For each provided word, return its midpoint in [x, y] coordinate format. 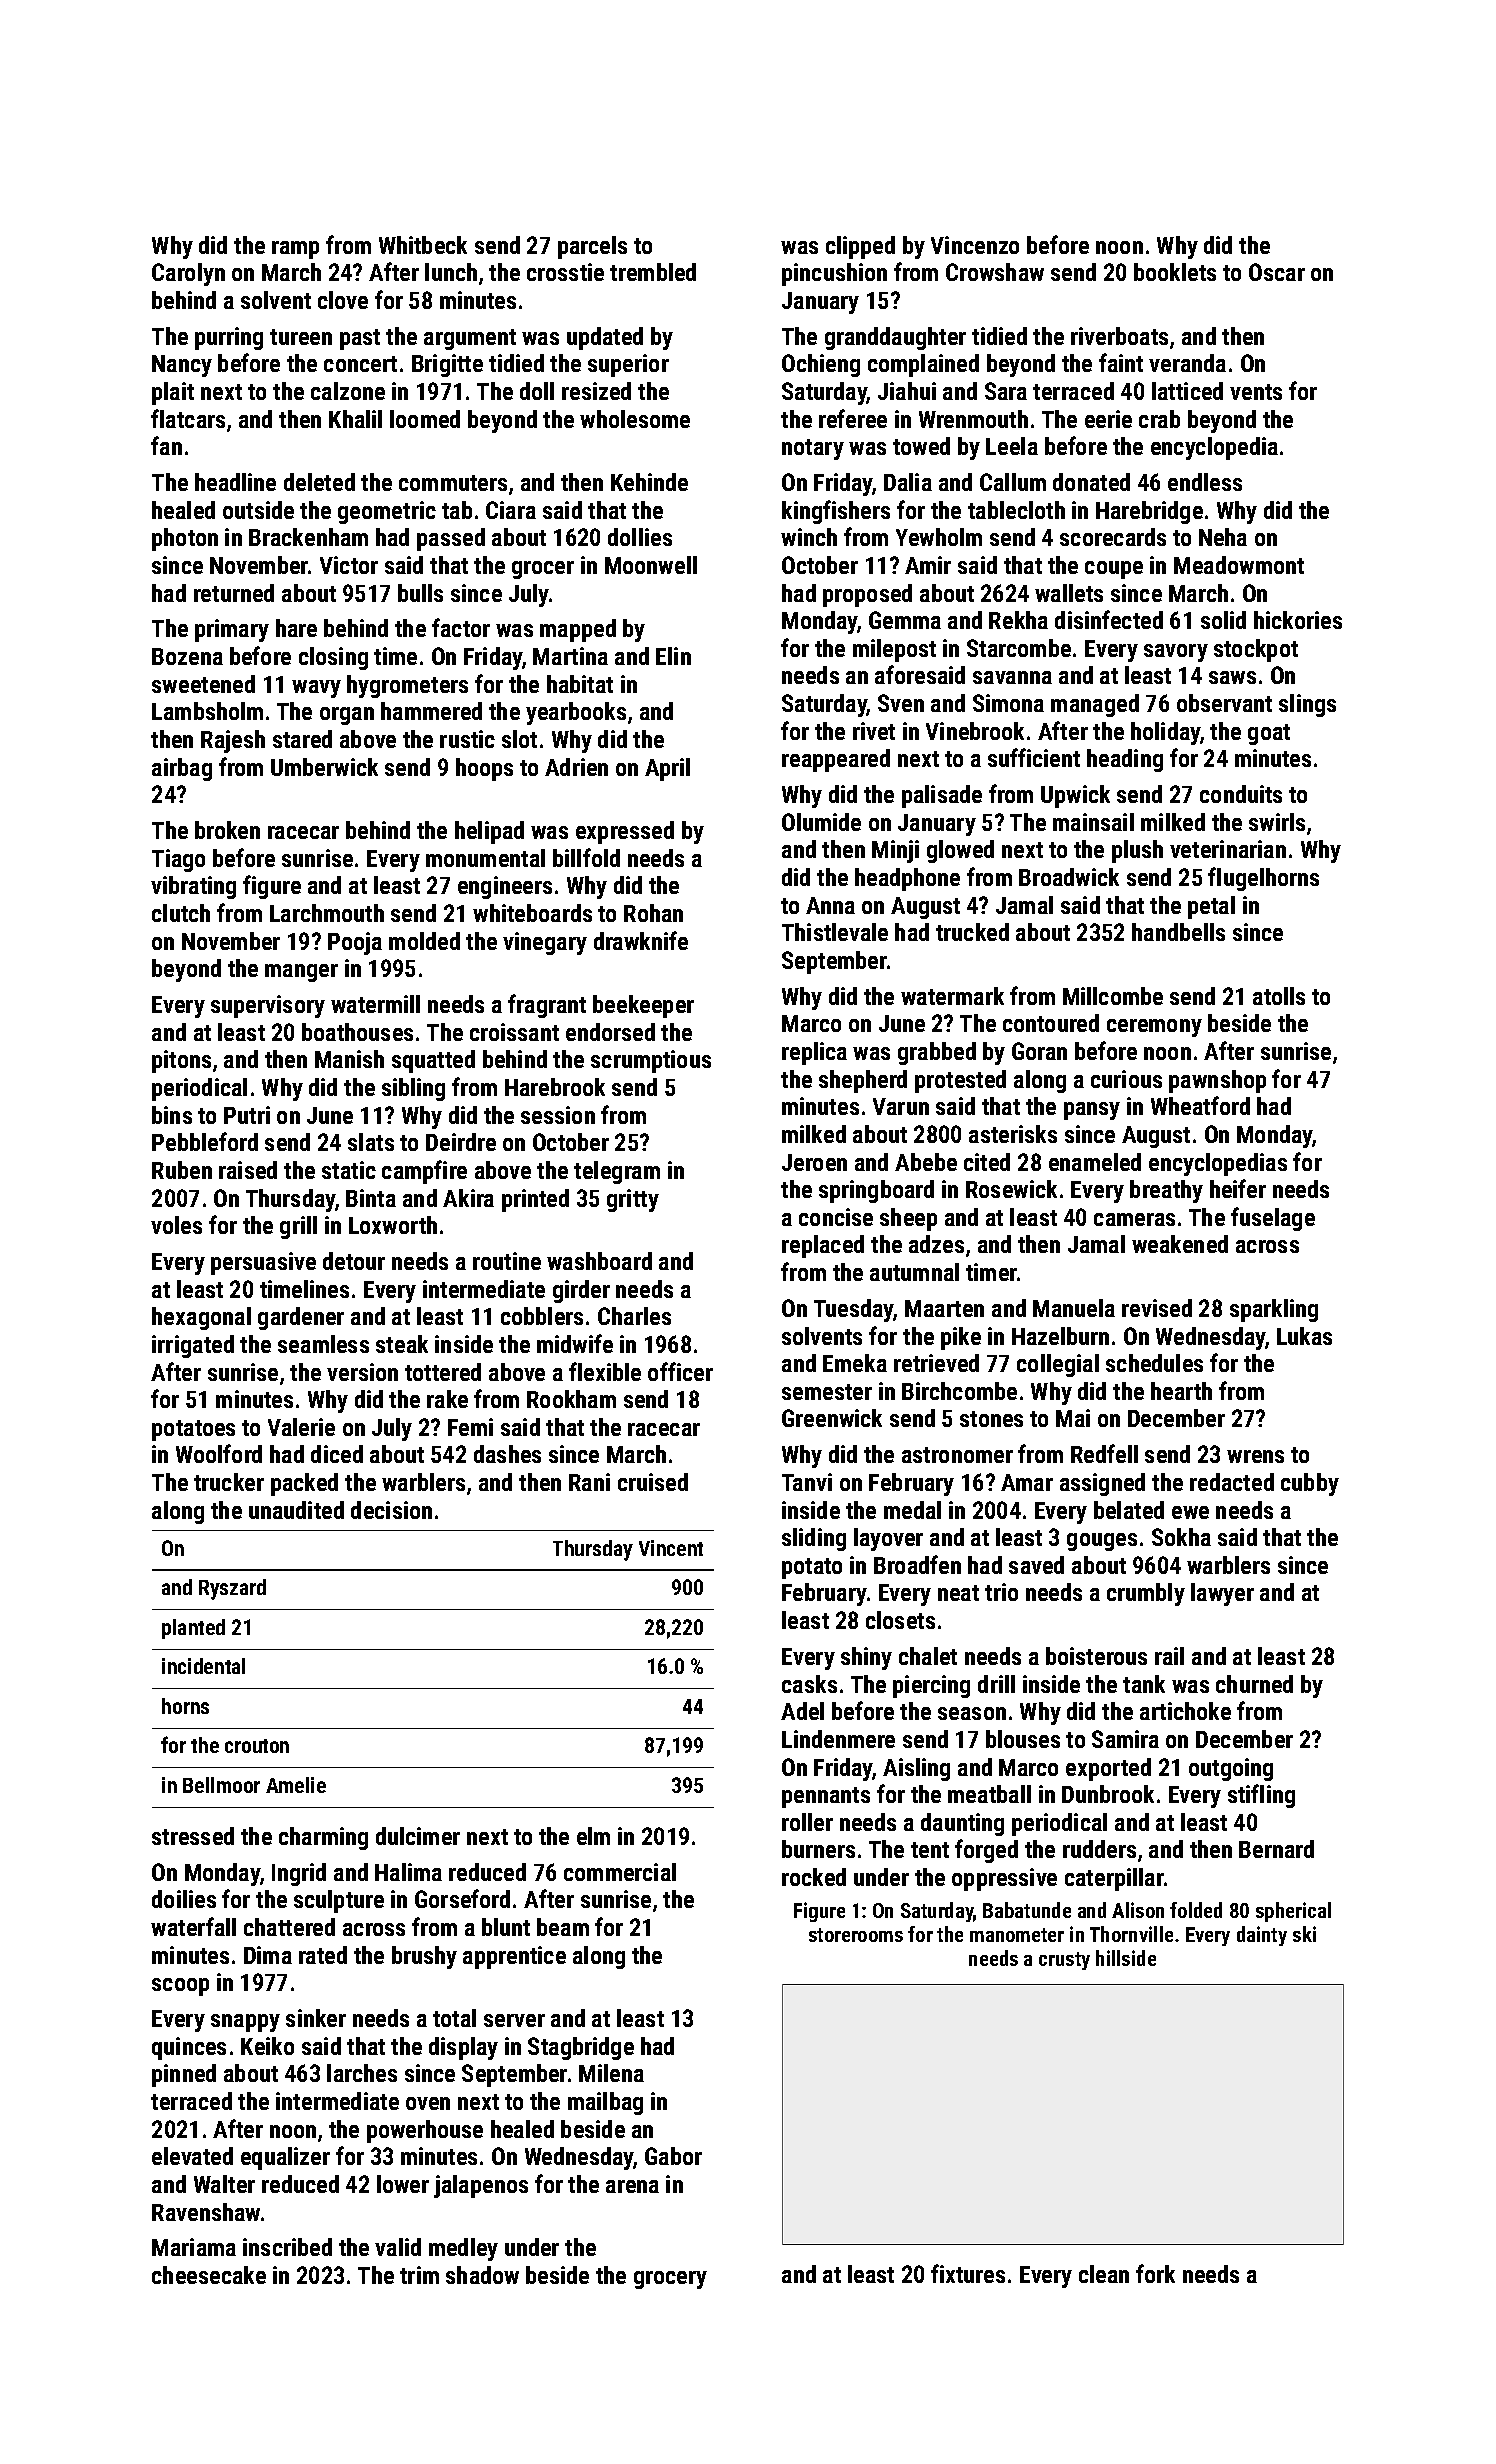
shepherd [863, 1081]
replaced [823, 1246]
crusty [1064, 1961]
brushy [424, 1957]
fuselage [1273, 1219]
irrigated [193, 1346]
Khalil [355, 419]
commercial [620, 1872]
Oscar [1277, 272]
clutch [181, 913]
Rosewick [1011, 1189]
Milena [611, 2073]
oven [428, 2103]
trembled [653, 272]
